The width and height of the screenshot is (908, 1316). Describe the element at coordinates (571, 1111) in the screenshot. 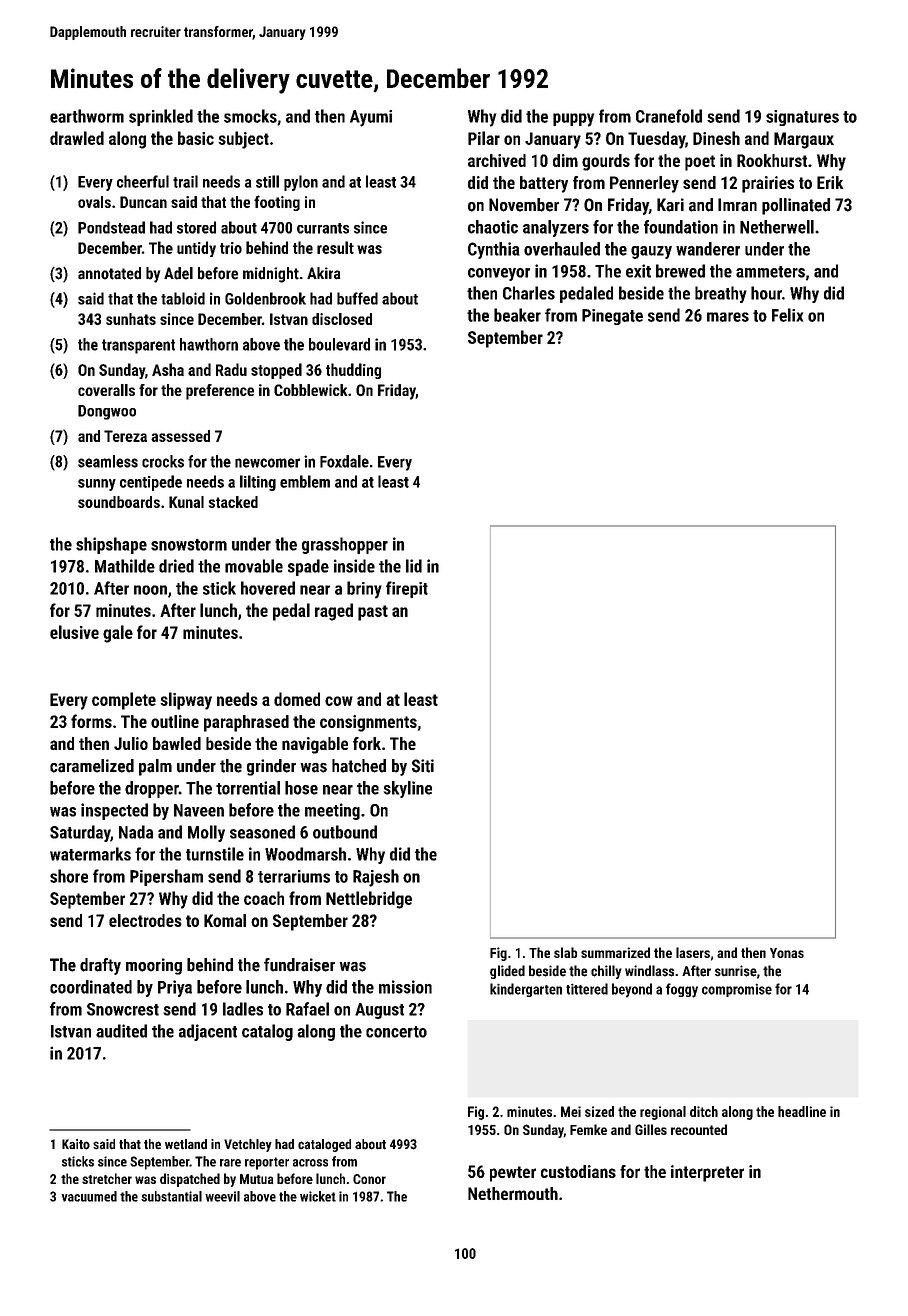

I see `Mei` at that location.
